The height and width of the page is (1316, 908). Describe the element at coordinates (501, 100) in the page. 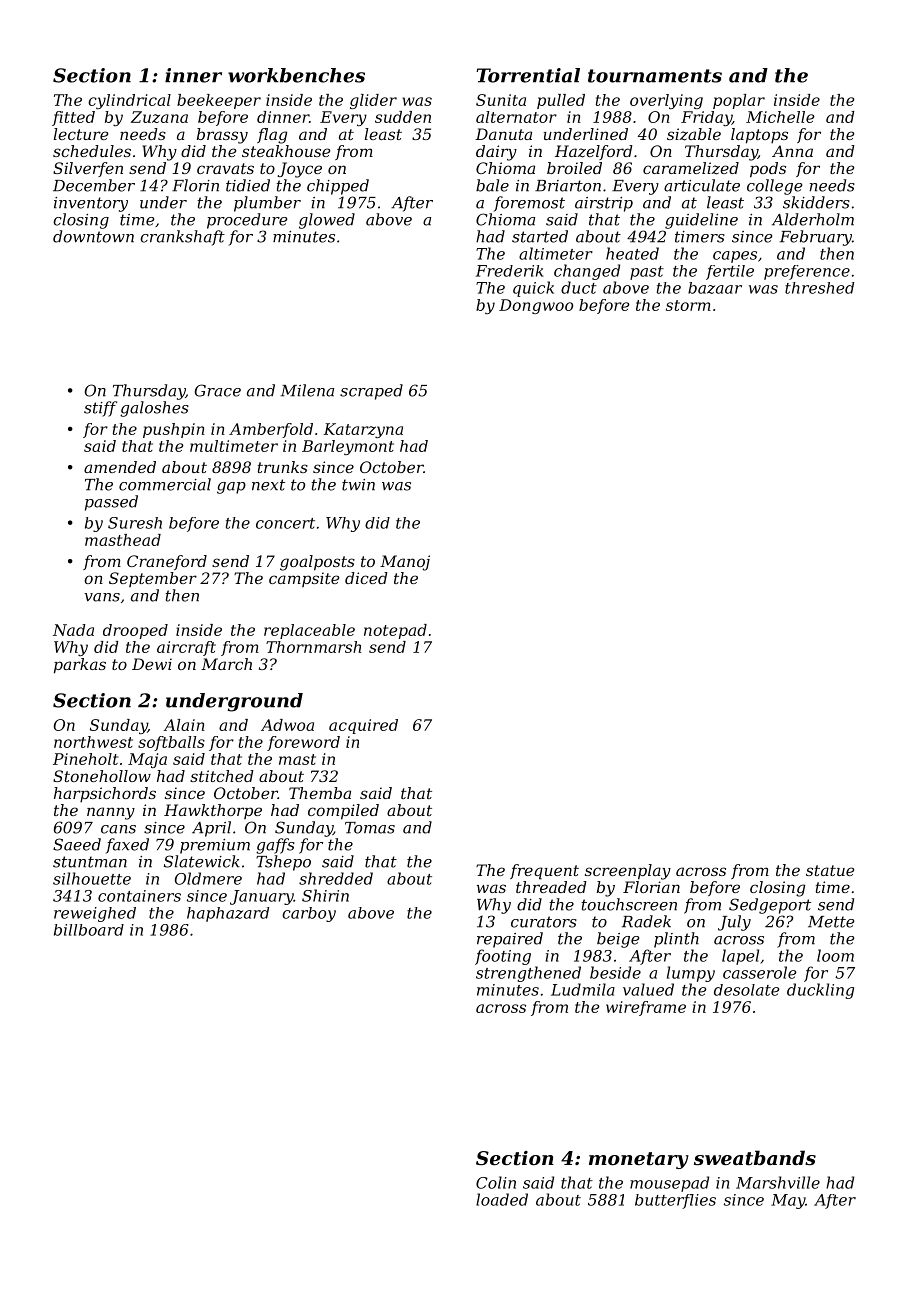

I see `Sunita` at that location.
